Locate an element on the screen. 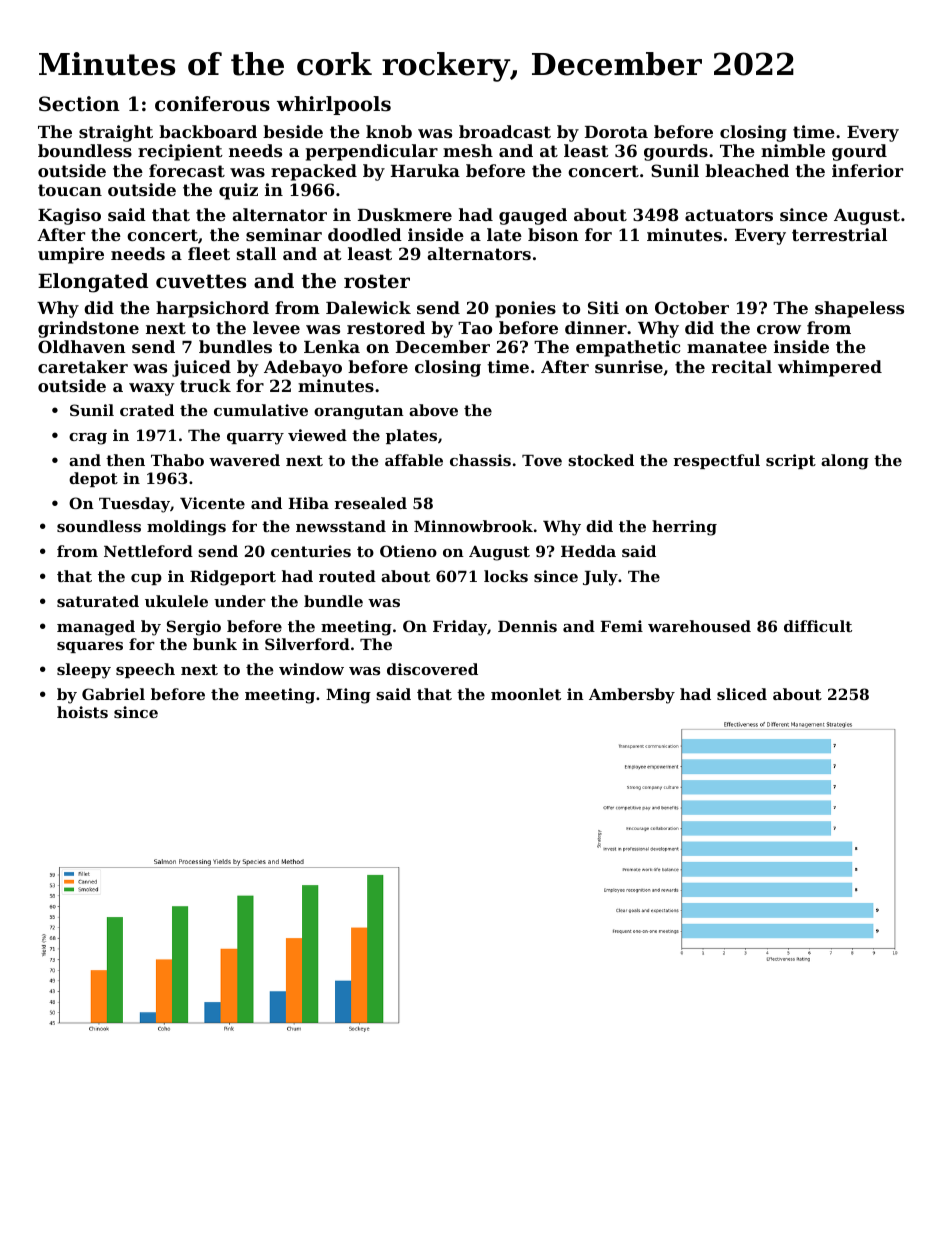 Image resolution: width=952 pixels, height=1233 pixels. cuvettes is located at coordinates (201, 281).
